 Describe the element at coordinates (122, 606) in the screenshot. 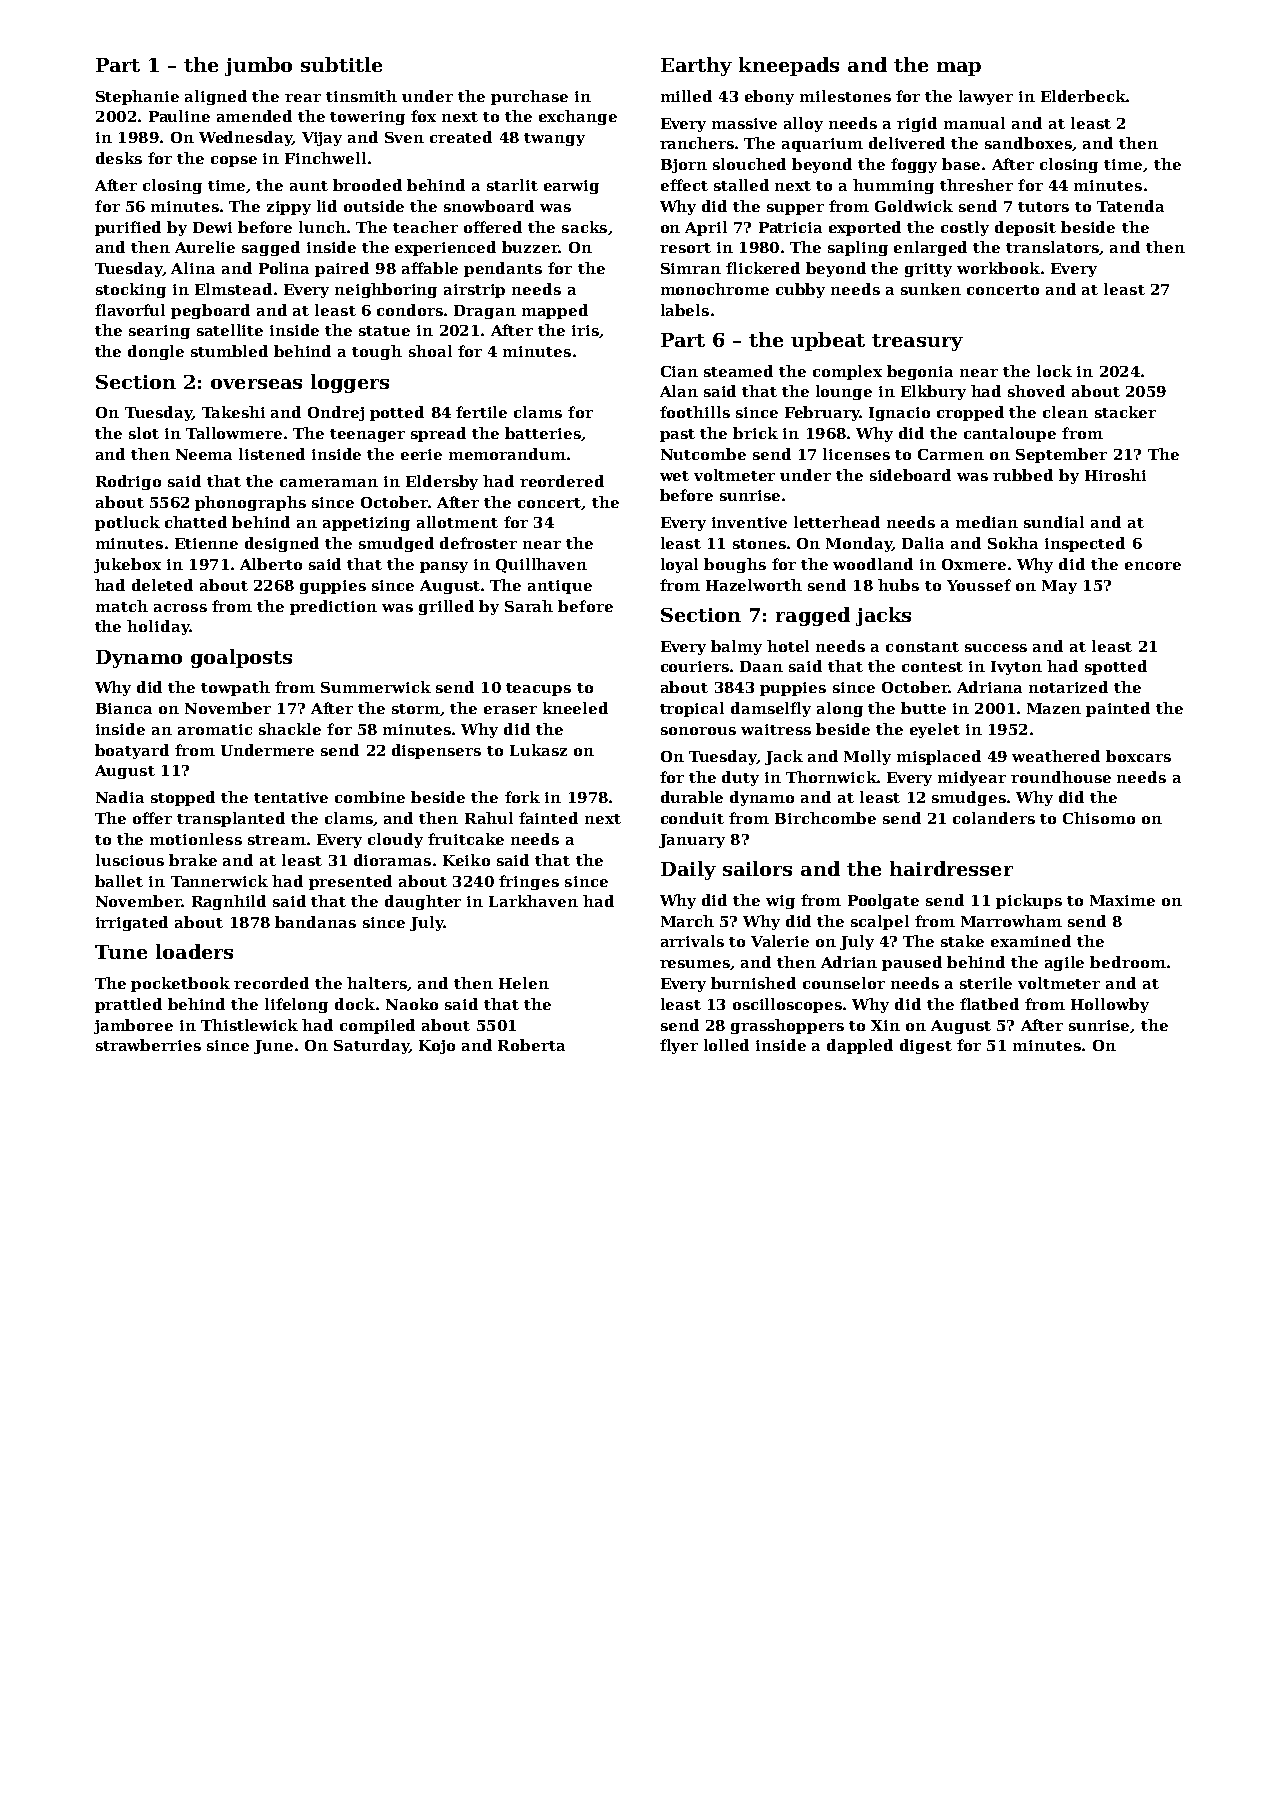

I see `match` at that location.
